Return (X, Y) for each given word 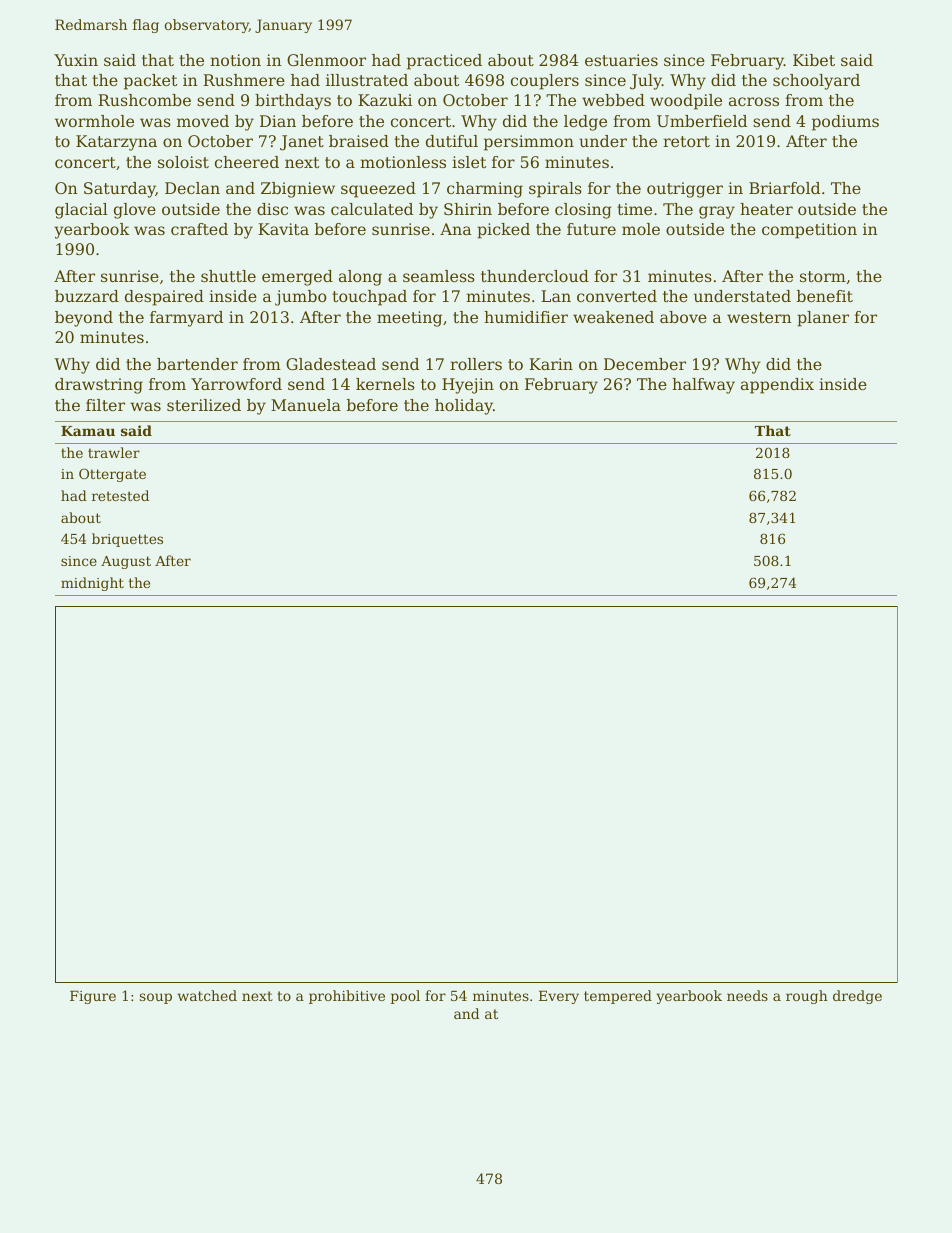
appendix (777, 386)
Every (559, 997)
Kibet (814, 60)
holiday (464, 407)
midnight (92, 584)
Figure (93, 997)
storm (823, 276)
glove (135, 211)
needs (747, 995)
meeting (409, 319)
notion (235, 60)
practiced (444, 62)
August (126, 562)
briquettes (127, 540)
